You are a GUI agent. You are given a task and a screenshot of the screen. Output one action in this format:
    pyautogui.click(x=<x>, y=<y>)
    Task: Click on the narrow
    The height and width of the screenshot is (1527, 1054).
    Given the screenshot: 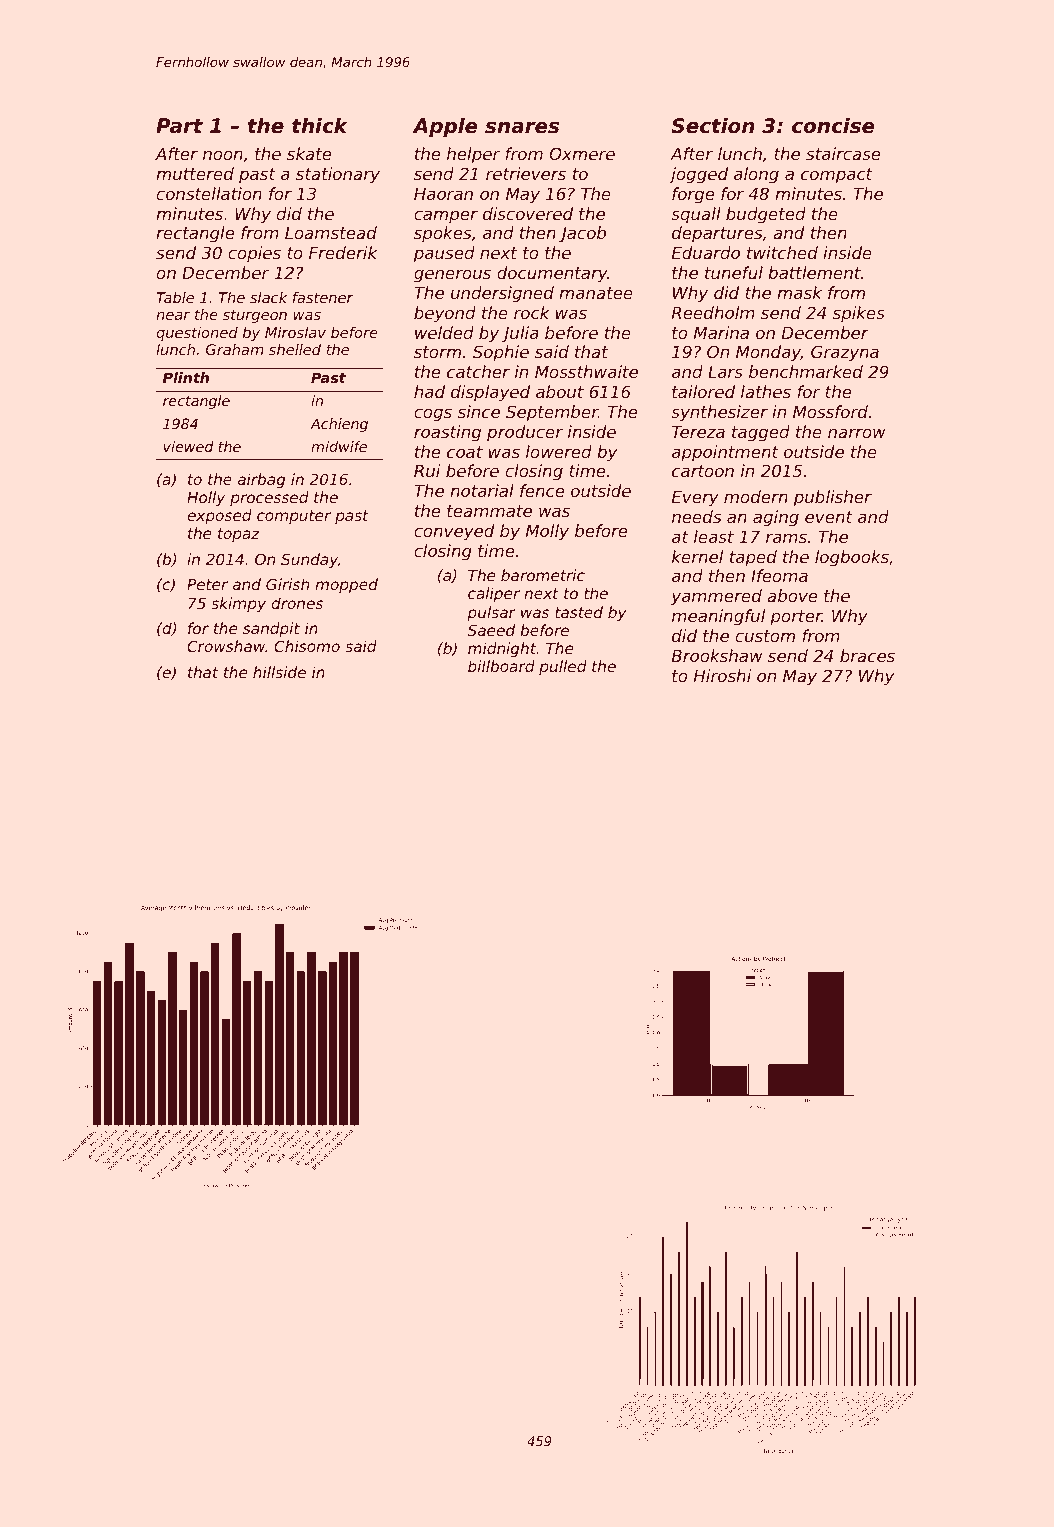 What is the action you would take?
    pyautogui.click(x=857, y=433)
